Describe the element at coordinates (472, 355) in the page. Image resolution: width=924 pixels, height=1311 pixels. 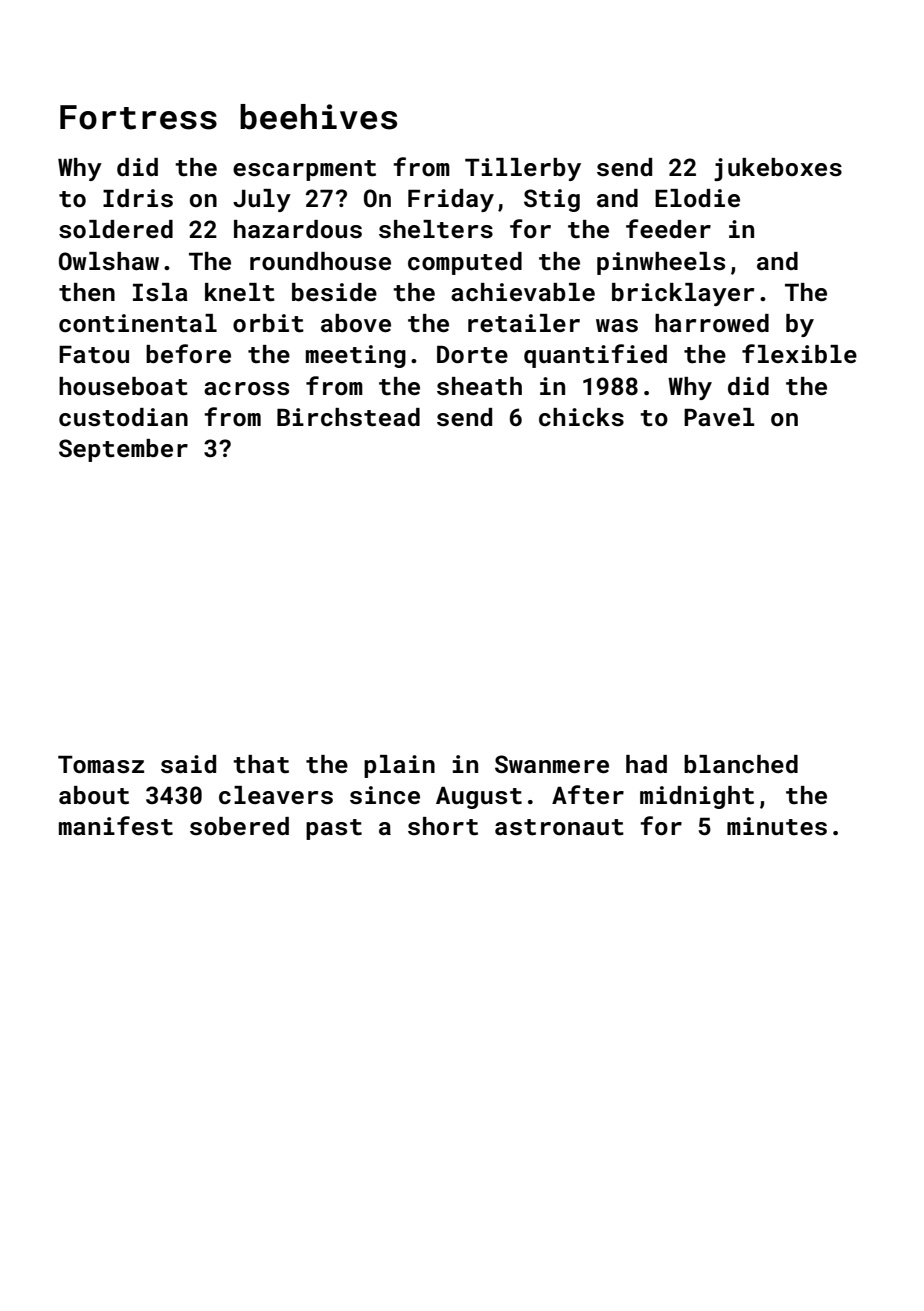
I see `Dorte` at that location.
